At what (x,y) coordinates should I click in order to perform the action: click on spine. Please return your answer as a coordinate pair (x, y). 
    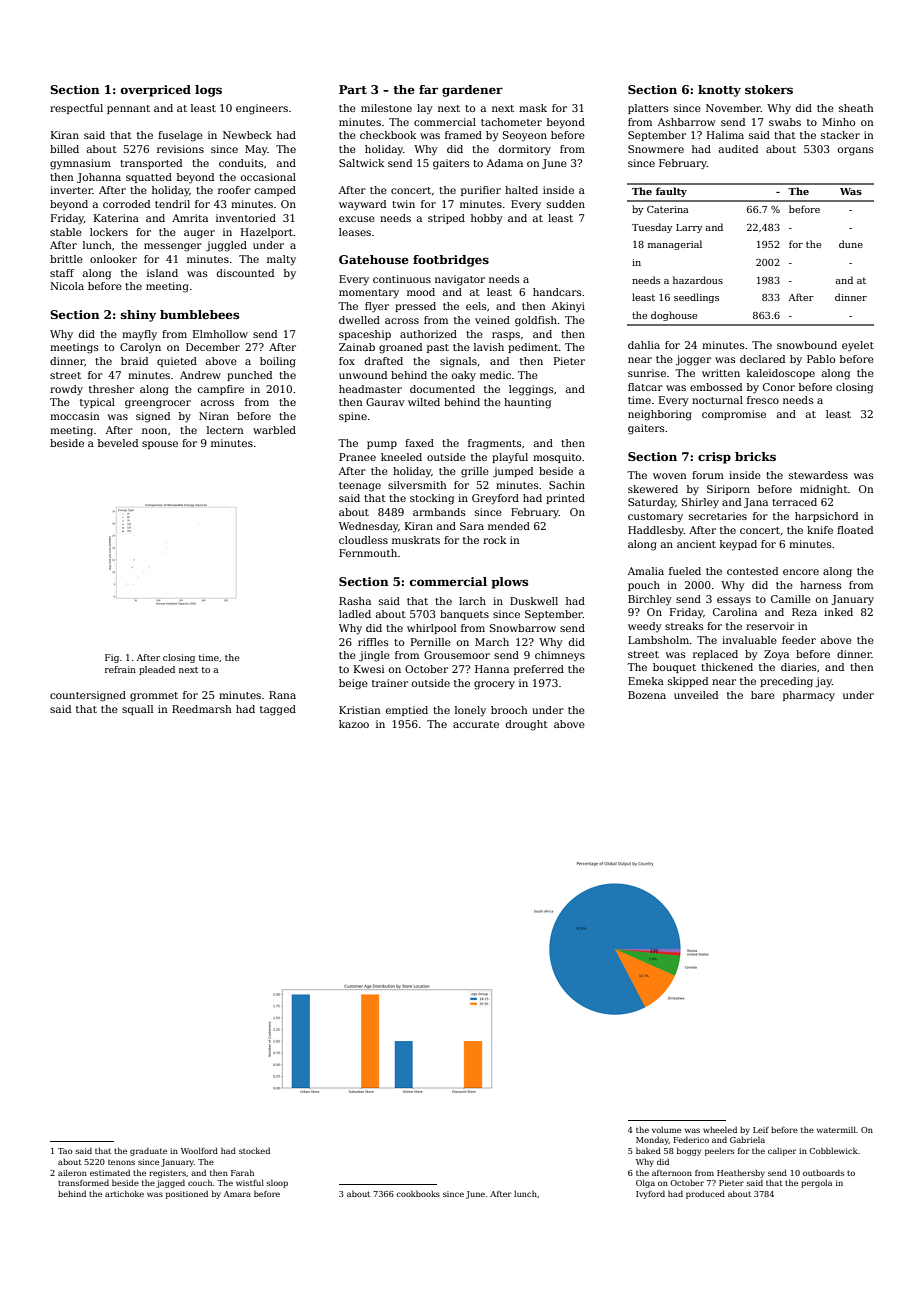
    Looking at the image, I should click on (353, 417).
